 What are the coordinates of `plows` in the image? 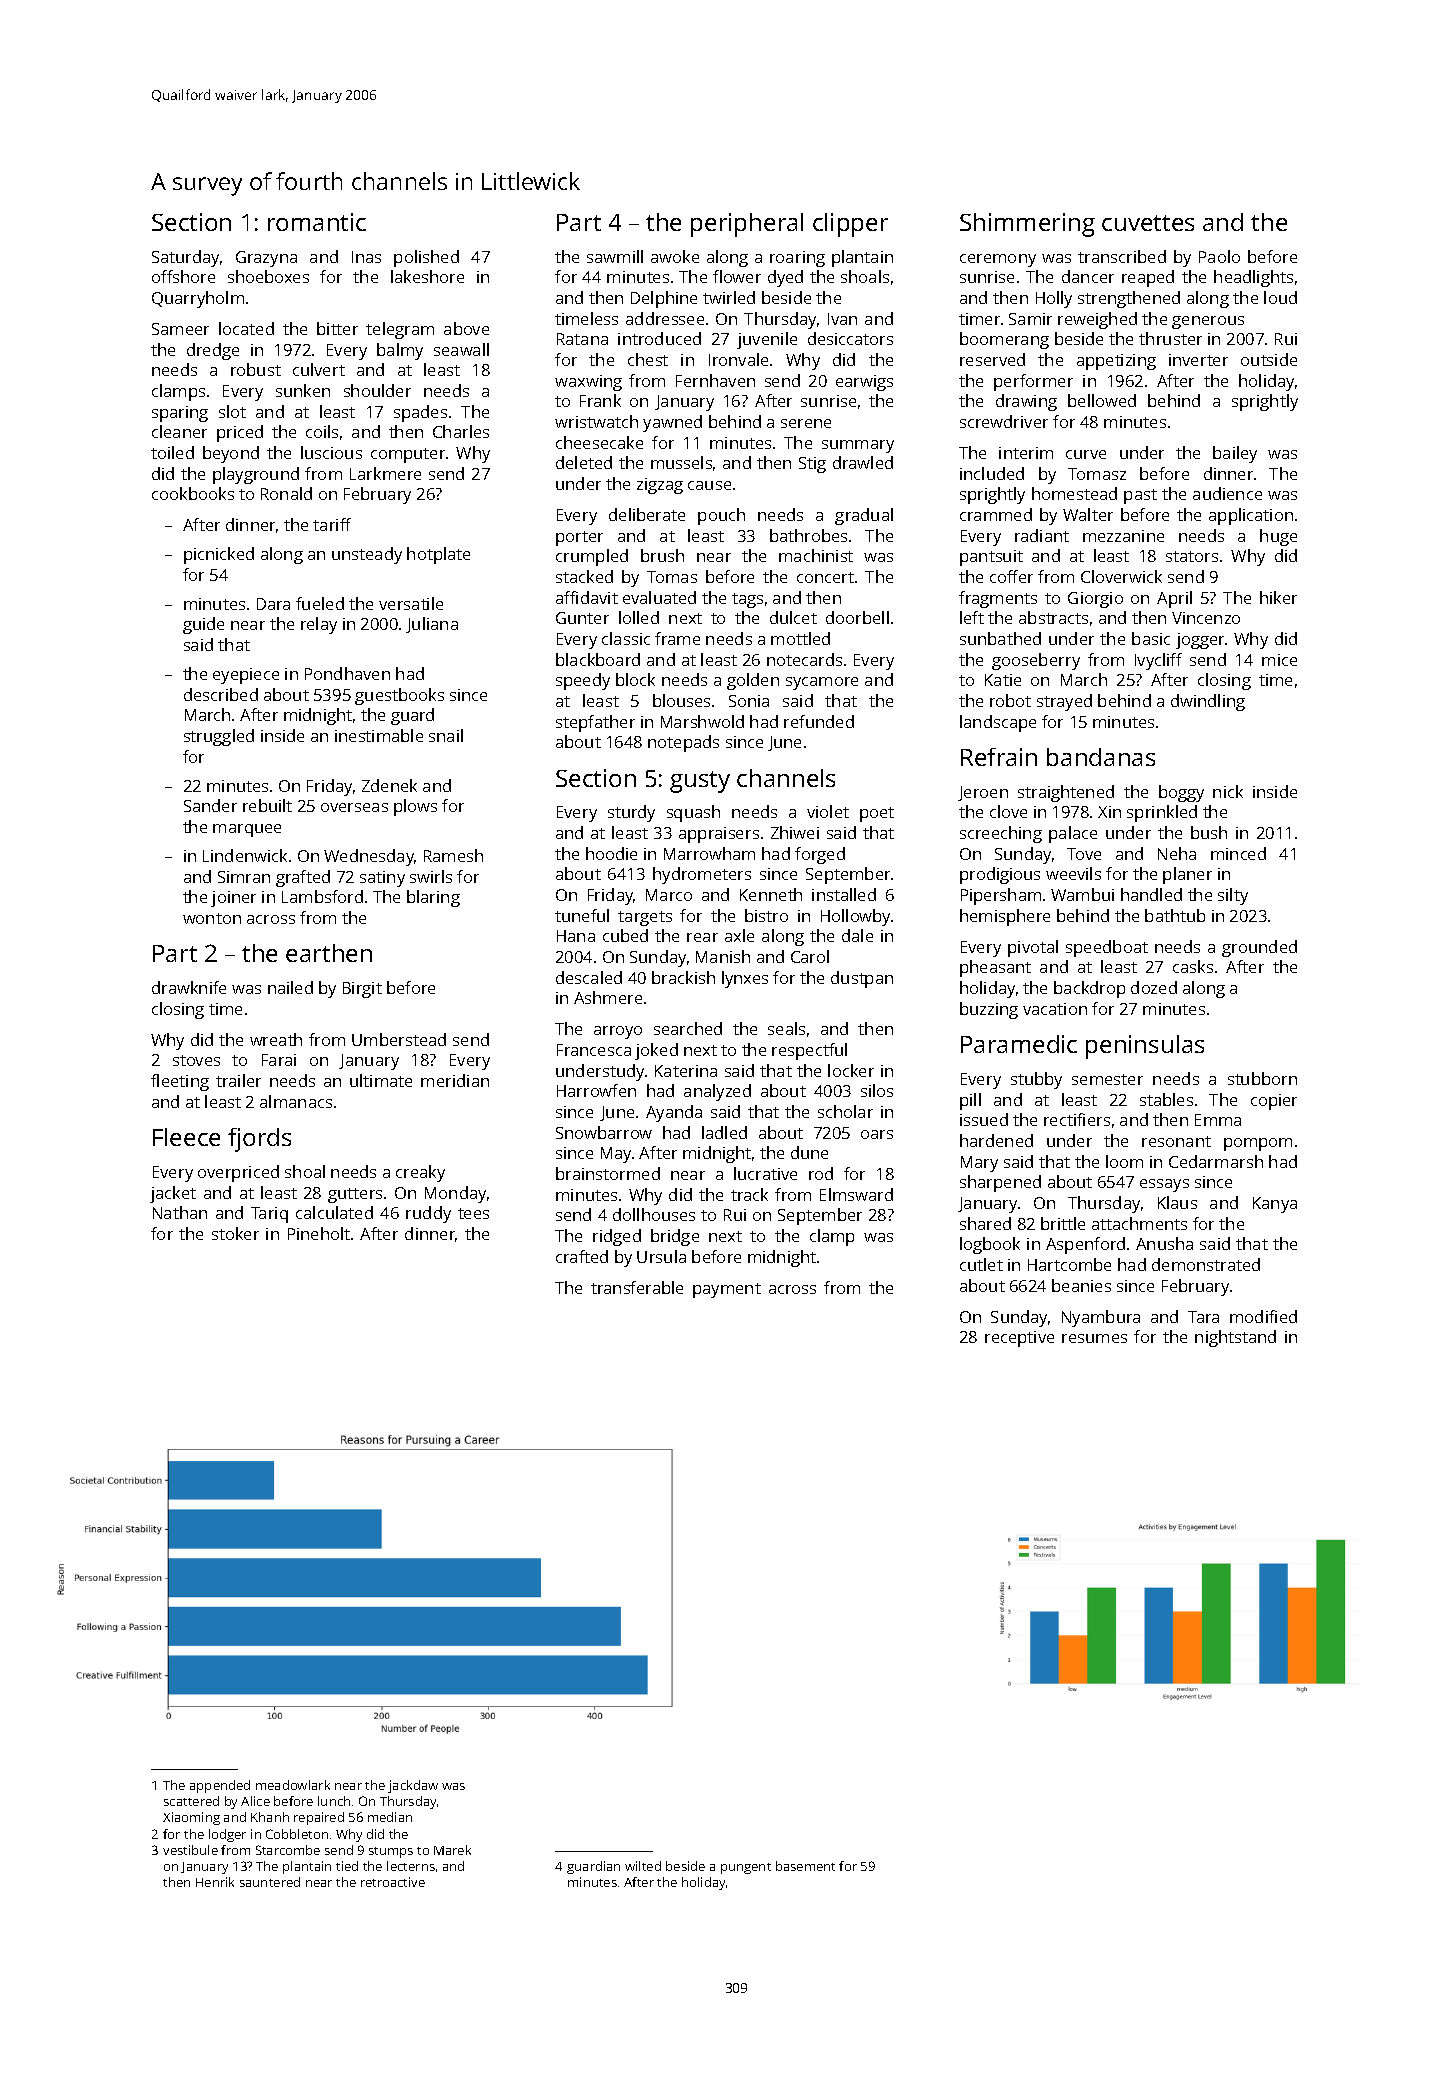 It's located at (415, 807).
